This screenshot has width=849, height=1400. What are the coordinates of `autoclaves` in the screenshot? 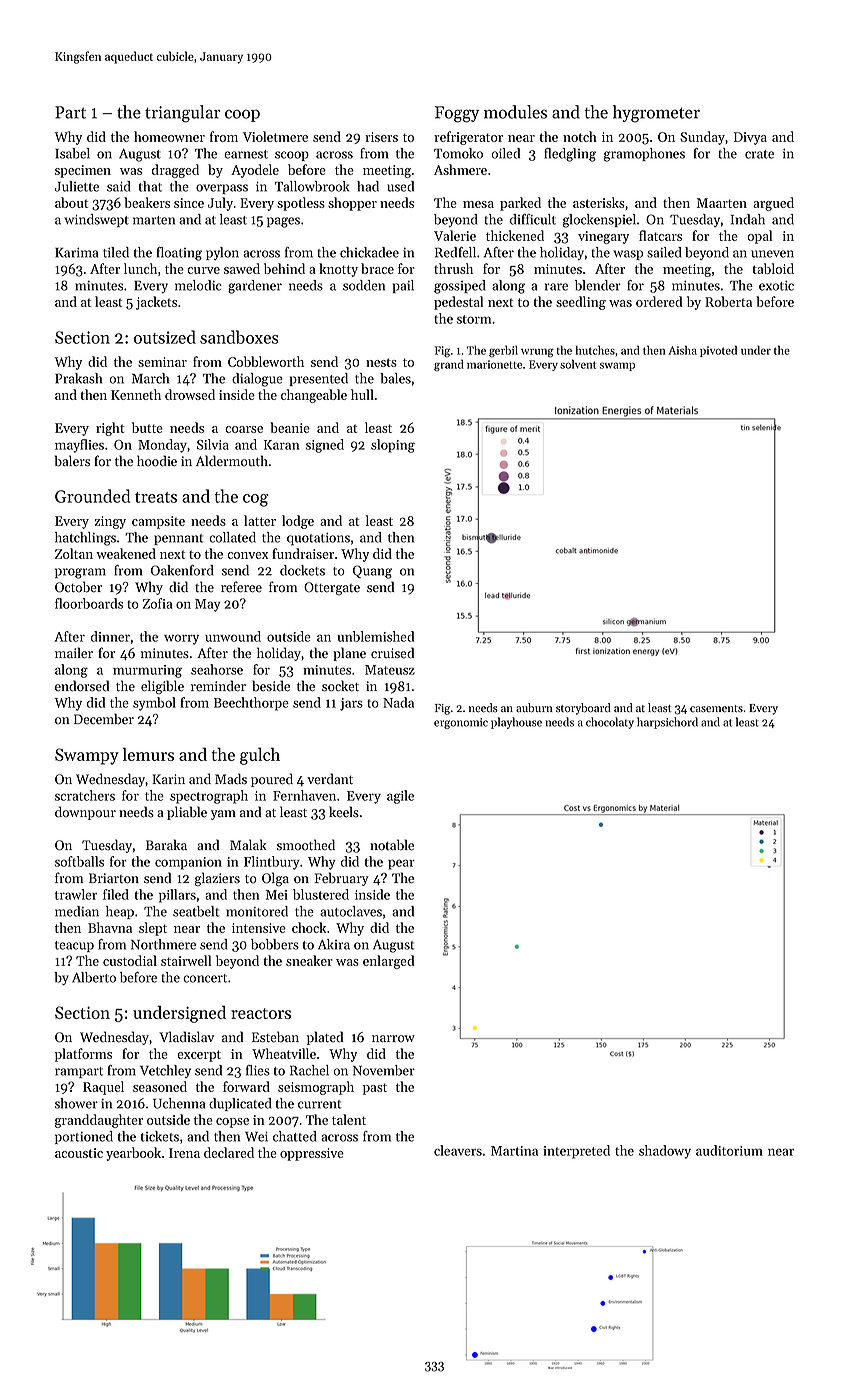 It's located at (351, 911).
